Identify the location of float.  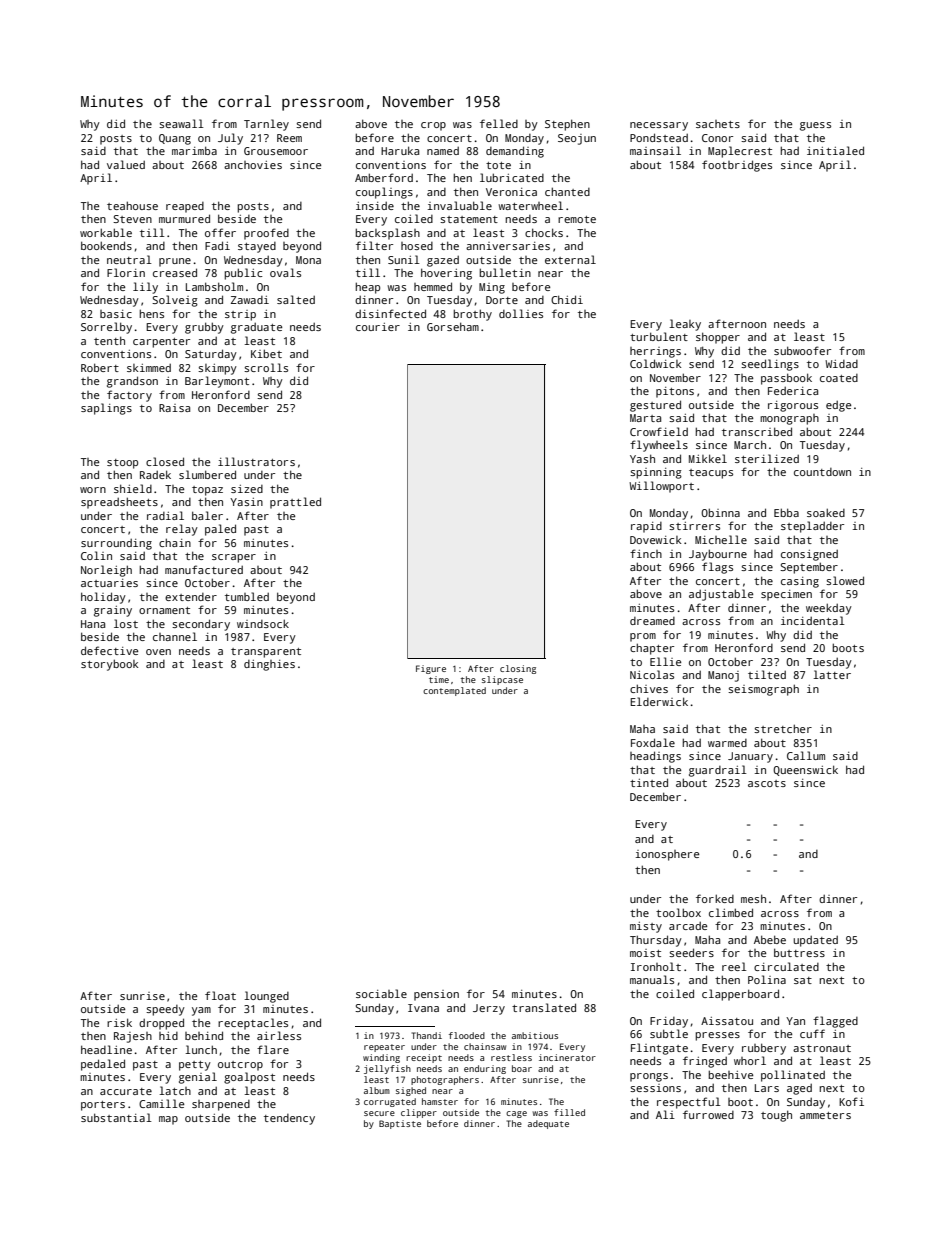
(220, 995).
